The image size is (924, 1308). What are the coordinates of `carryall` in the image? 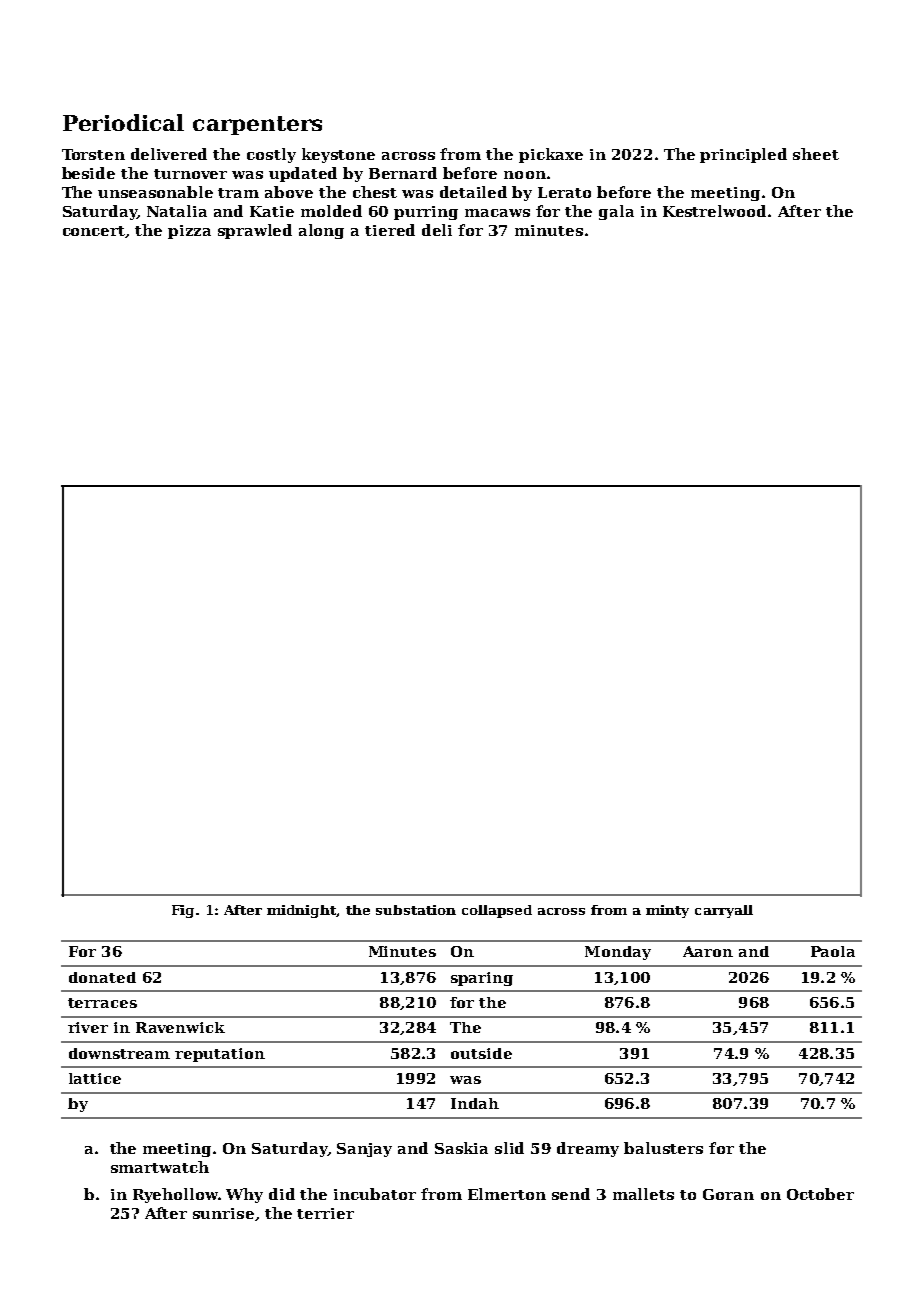 It's located at (724, 911).
